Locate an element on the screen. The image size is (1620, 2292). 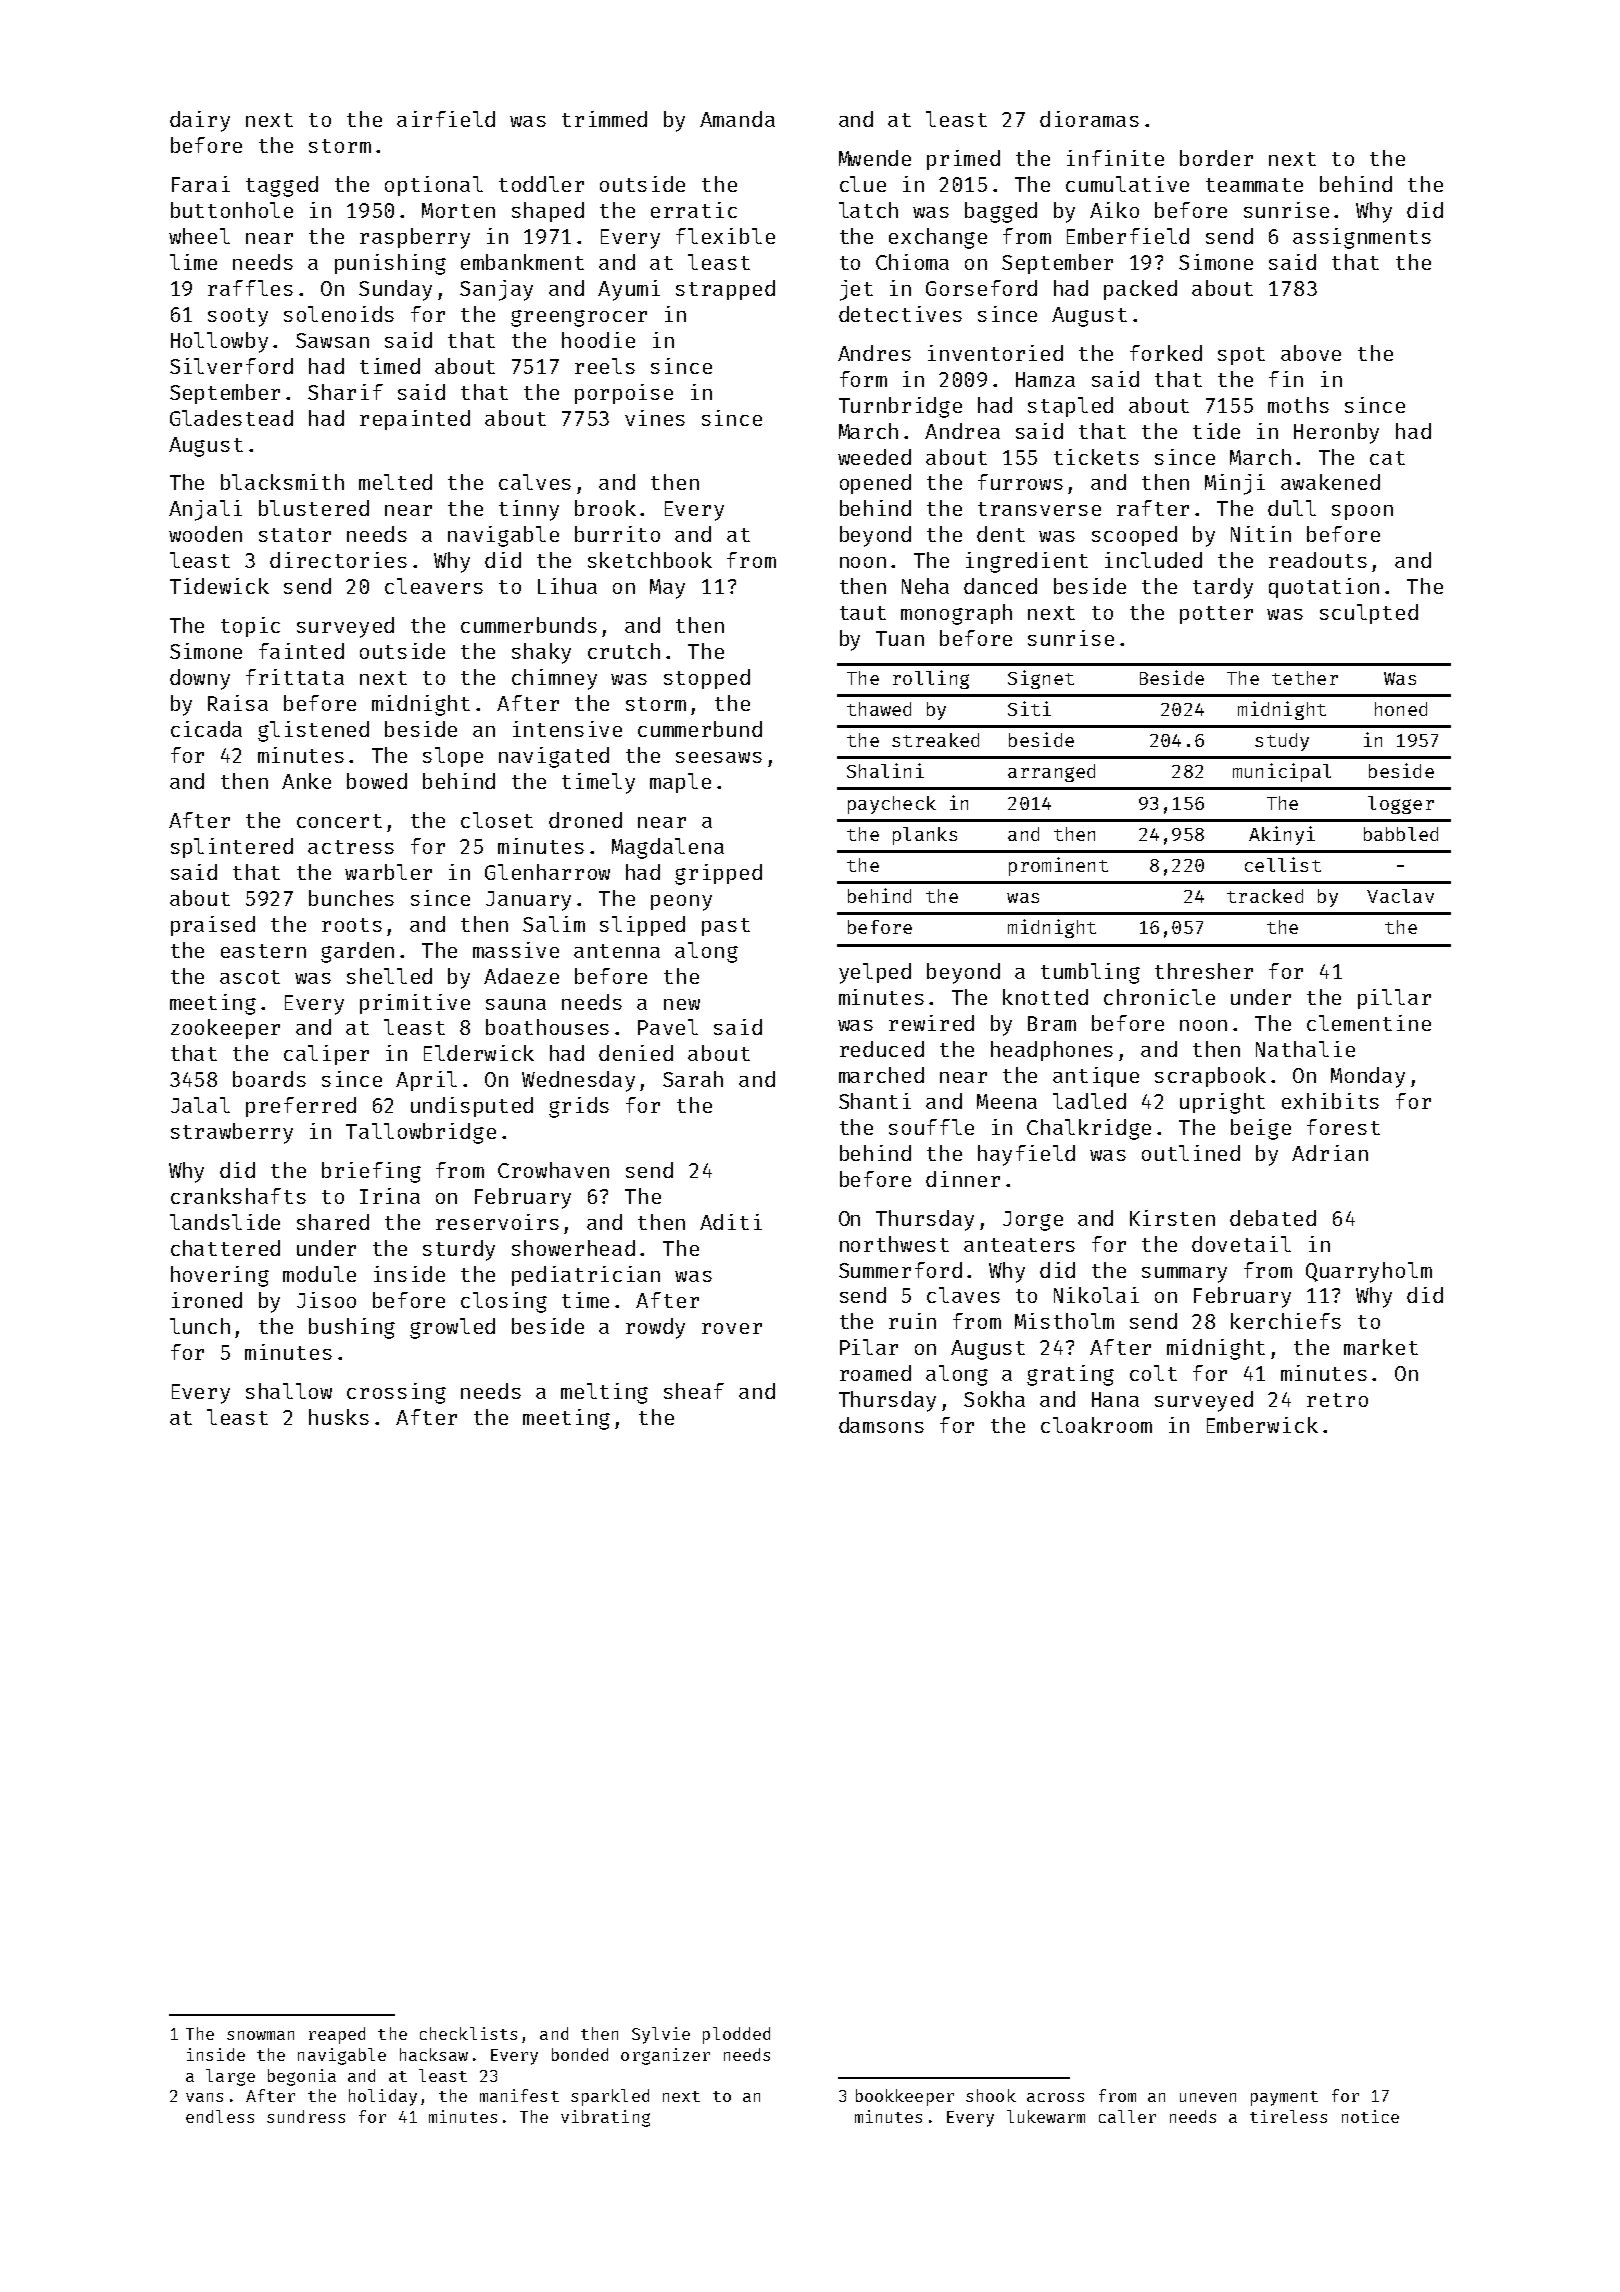
topic is located at coordinates (250, 627).
